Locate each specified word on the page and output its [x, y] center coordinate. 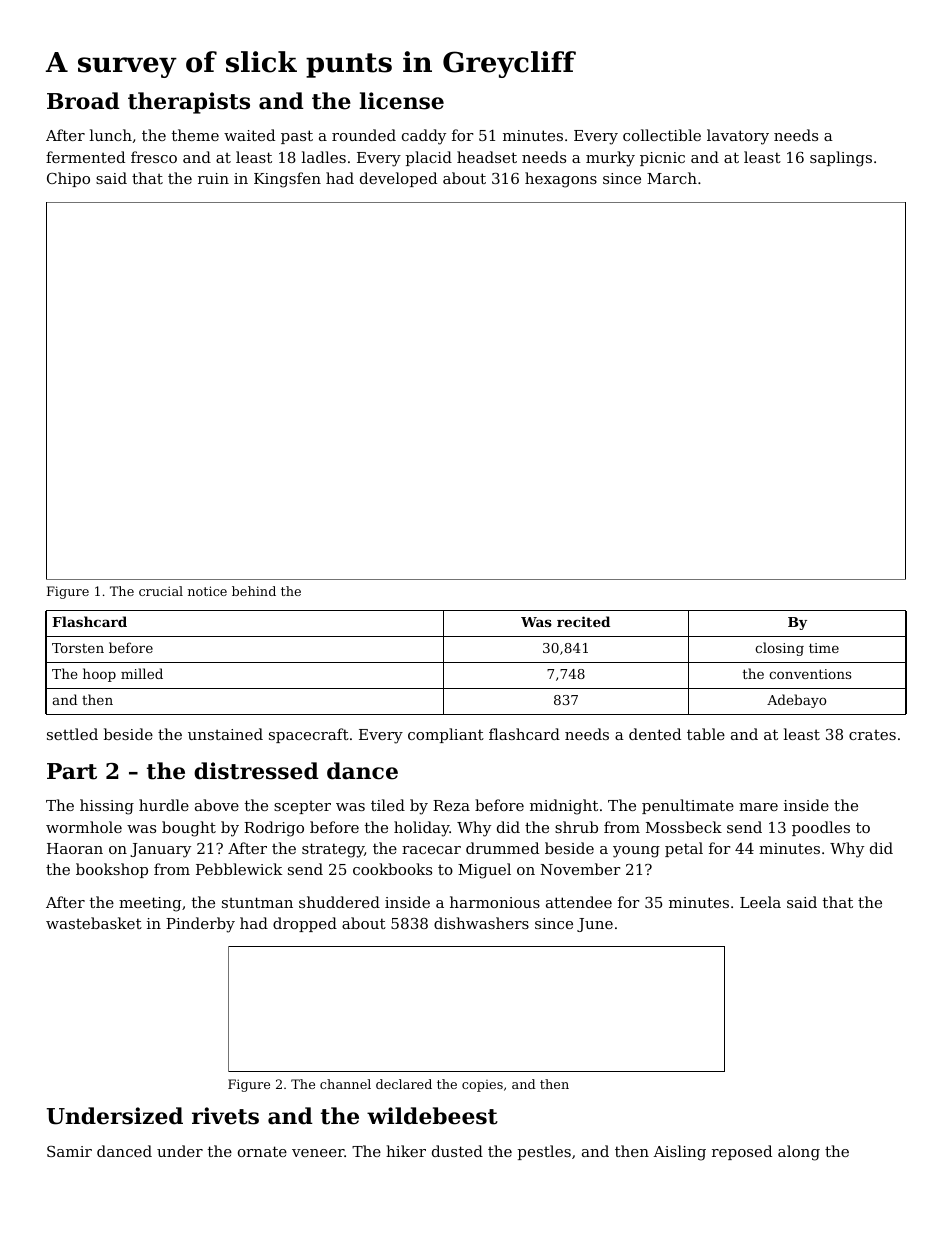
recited [583, 621]
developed [398, 179]
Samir [69, 1151]
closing [779, 649]
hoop [99, 675]
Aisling [679, 1153]
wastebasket [94, 923]
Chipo [68, 179]
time [824, 648]
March [672, 178]
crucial [161, 591]
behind [254, 591]
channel [345, 1084]
